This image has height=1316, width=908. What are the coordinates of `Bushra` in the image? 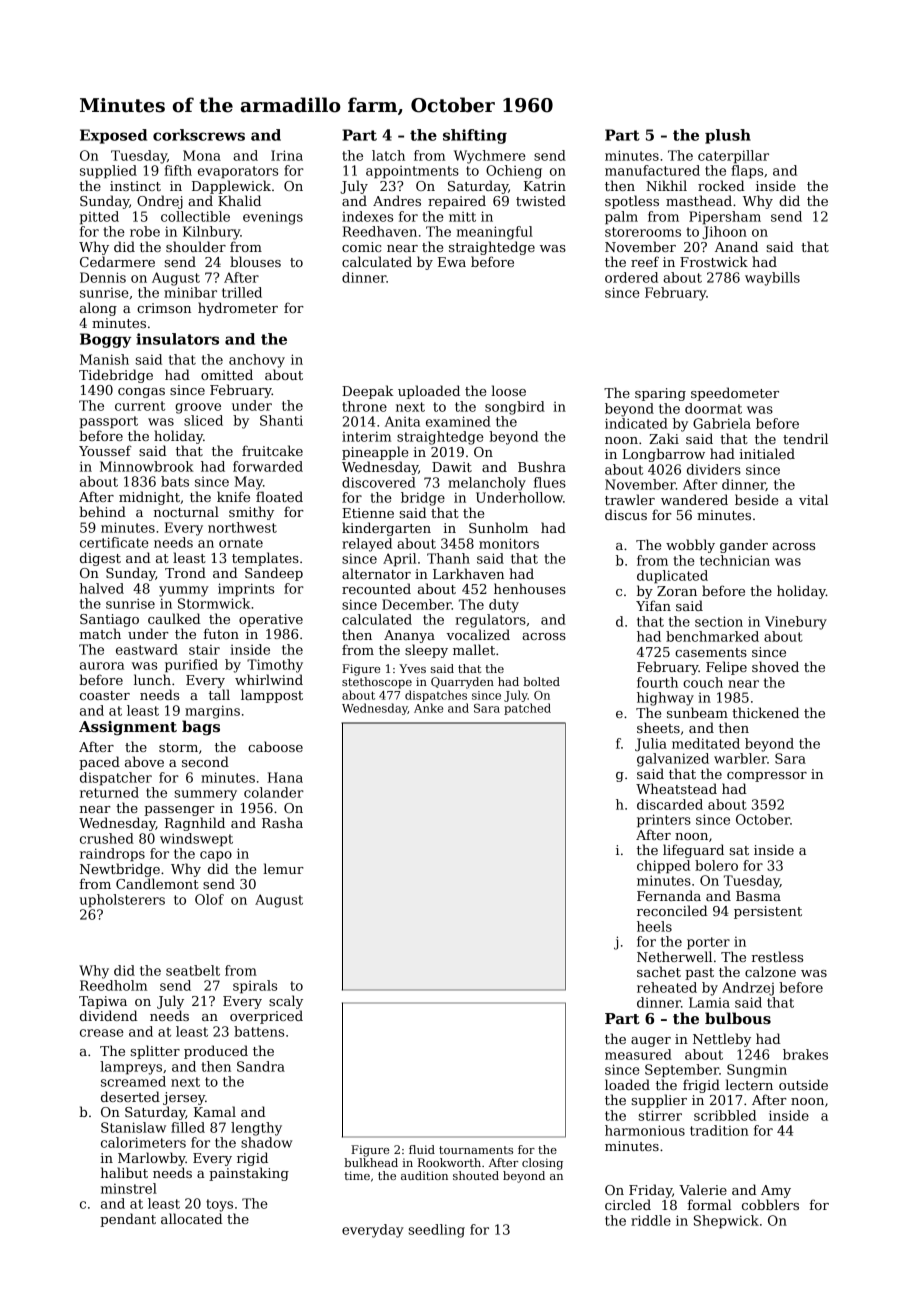 It's located at (542, 466).
